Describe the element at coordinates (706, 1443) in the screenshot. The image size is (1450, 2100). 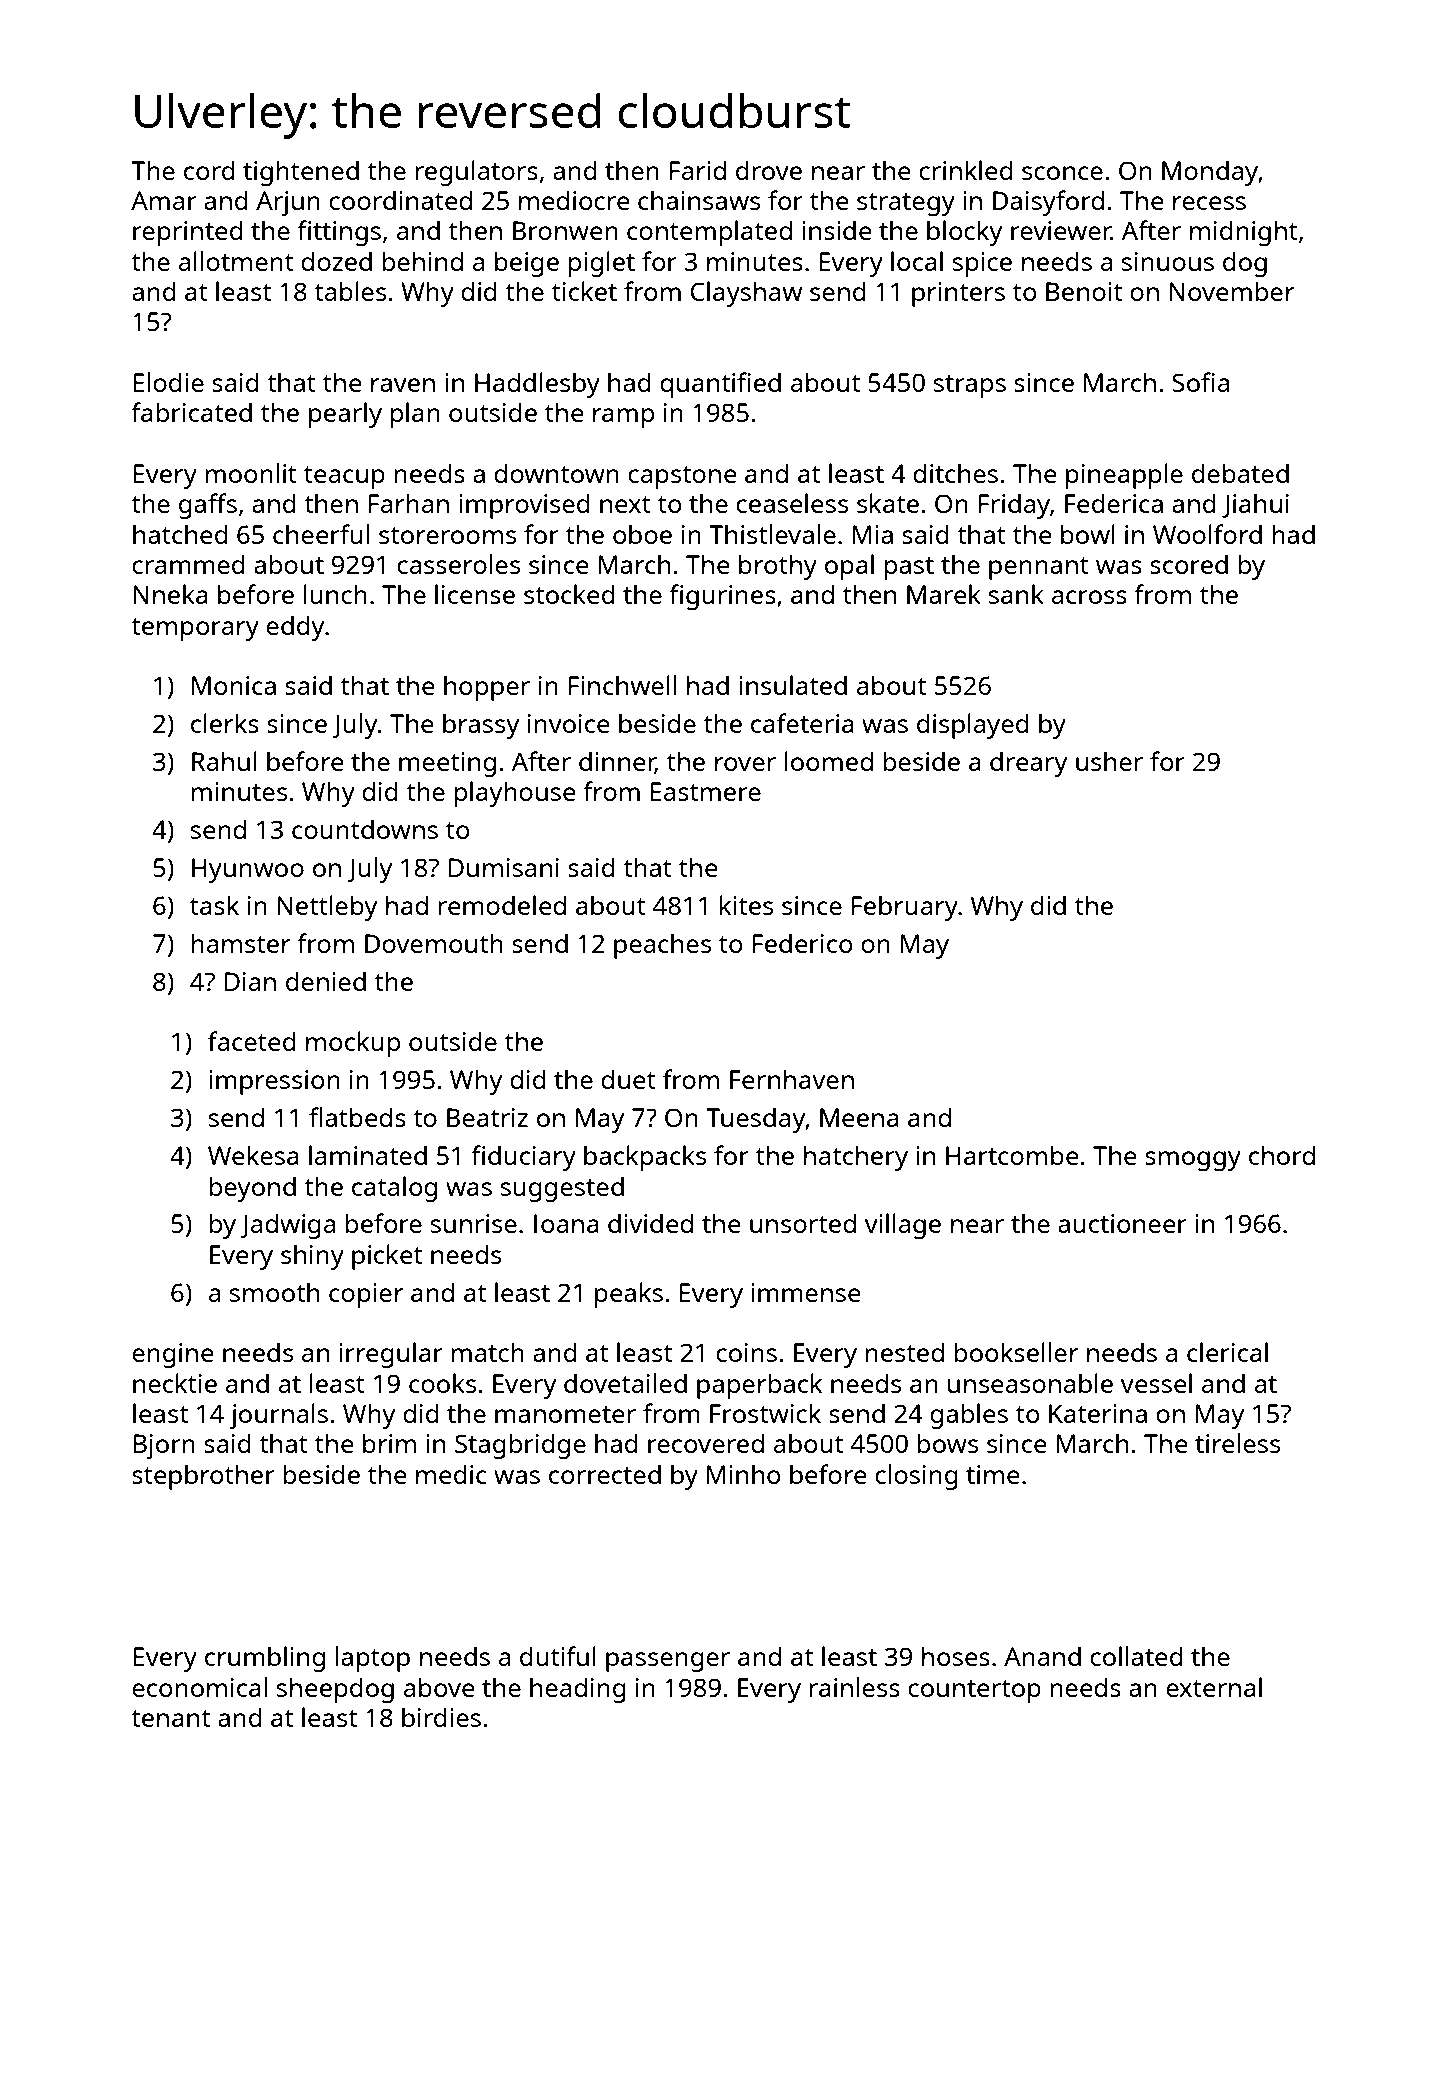
I see `recovered` at that location.
